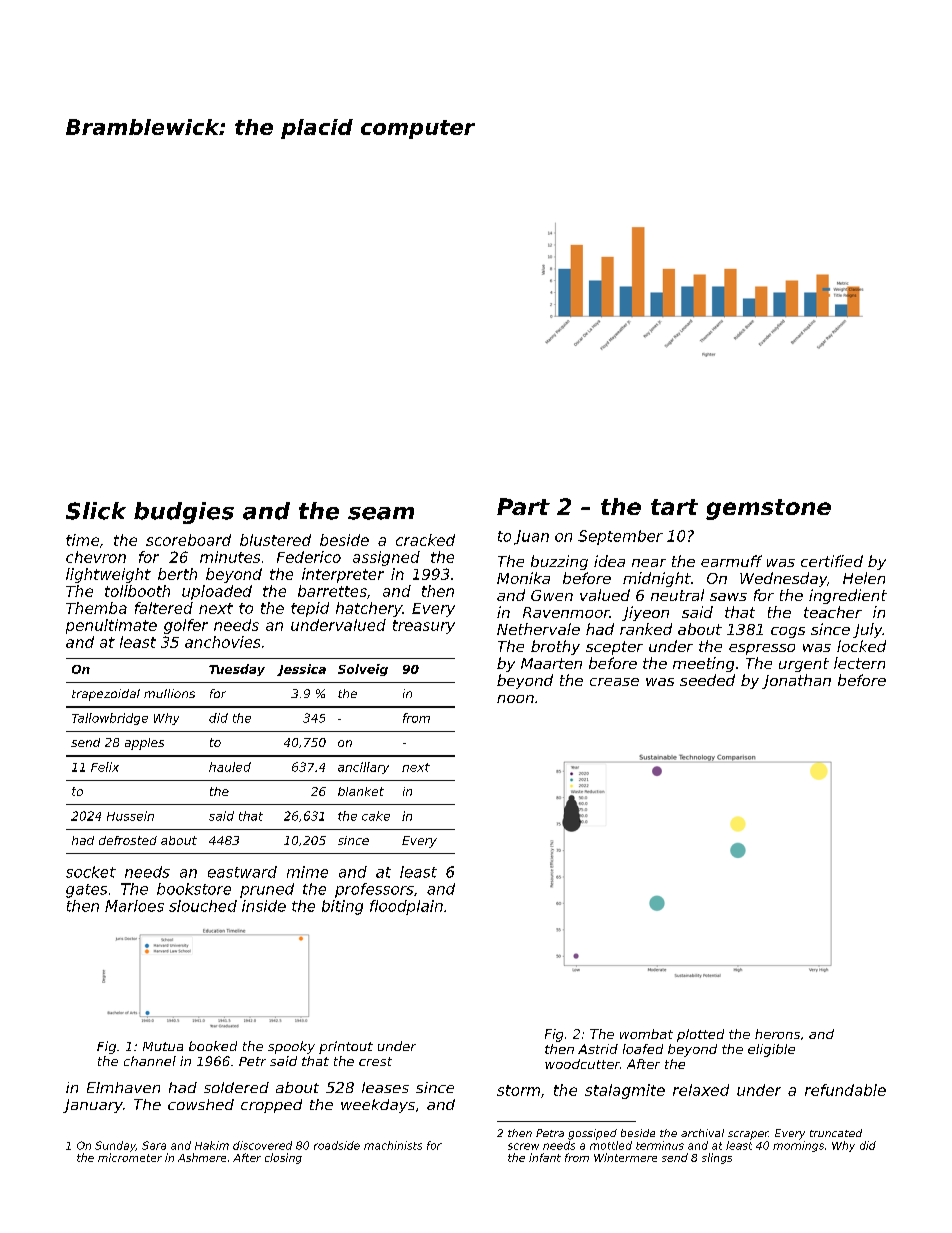 Image resolution: width=952 pixels, height=1233 pixels. Describe the element at coordinates (376, 816) in the screenshot. I see `cake` at that location.
